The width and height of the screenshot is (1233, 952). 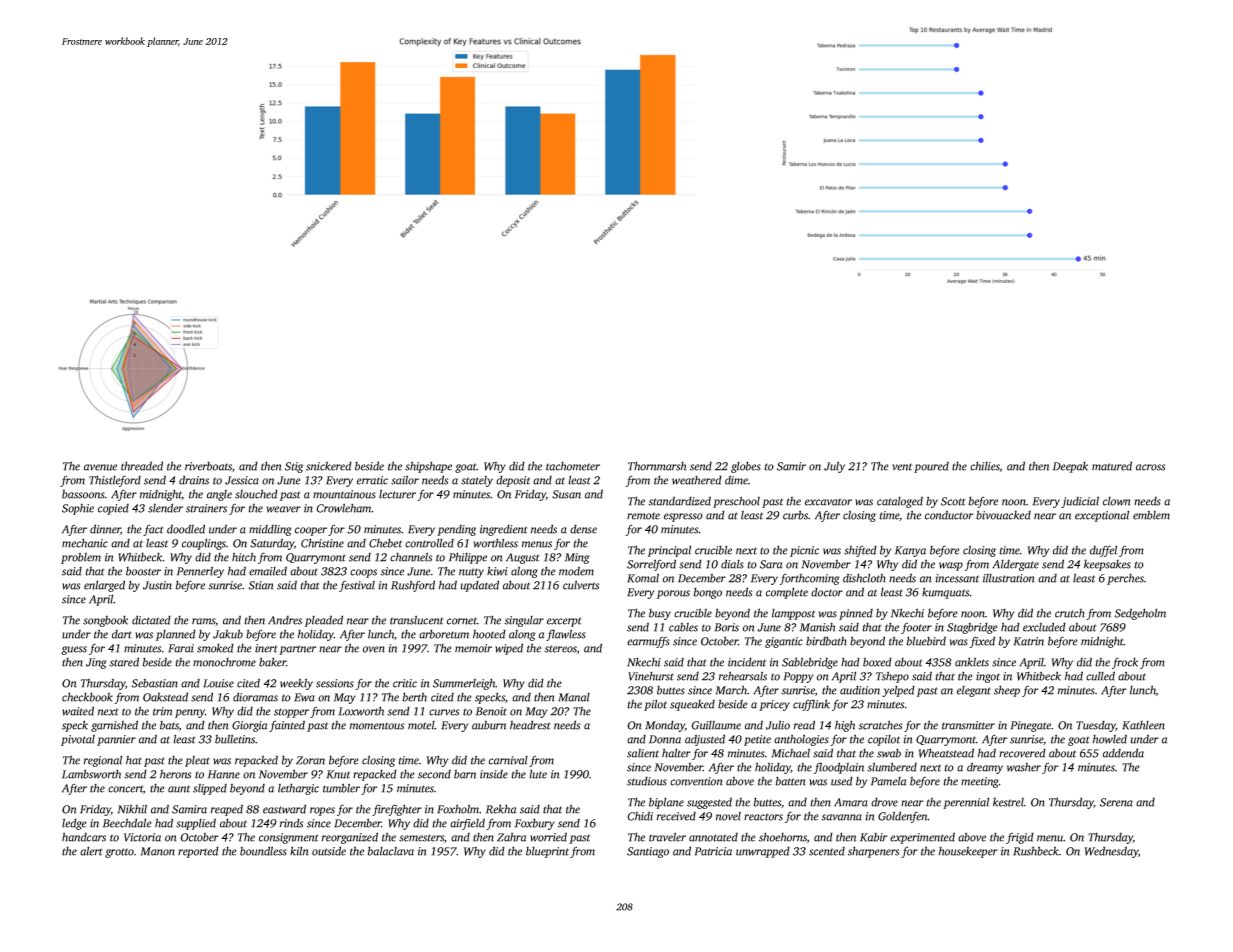 I want to click on Nikhil, so click(x=132, y=809).
